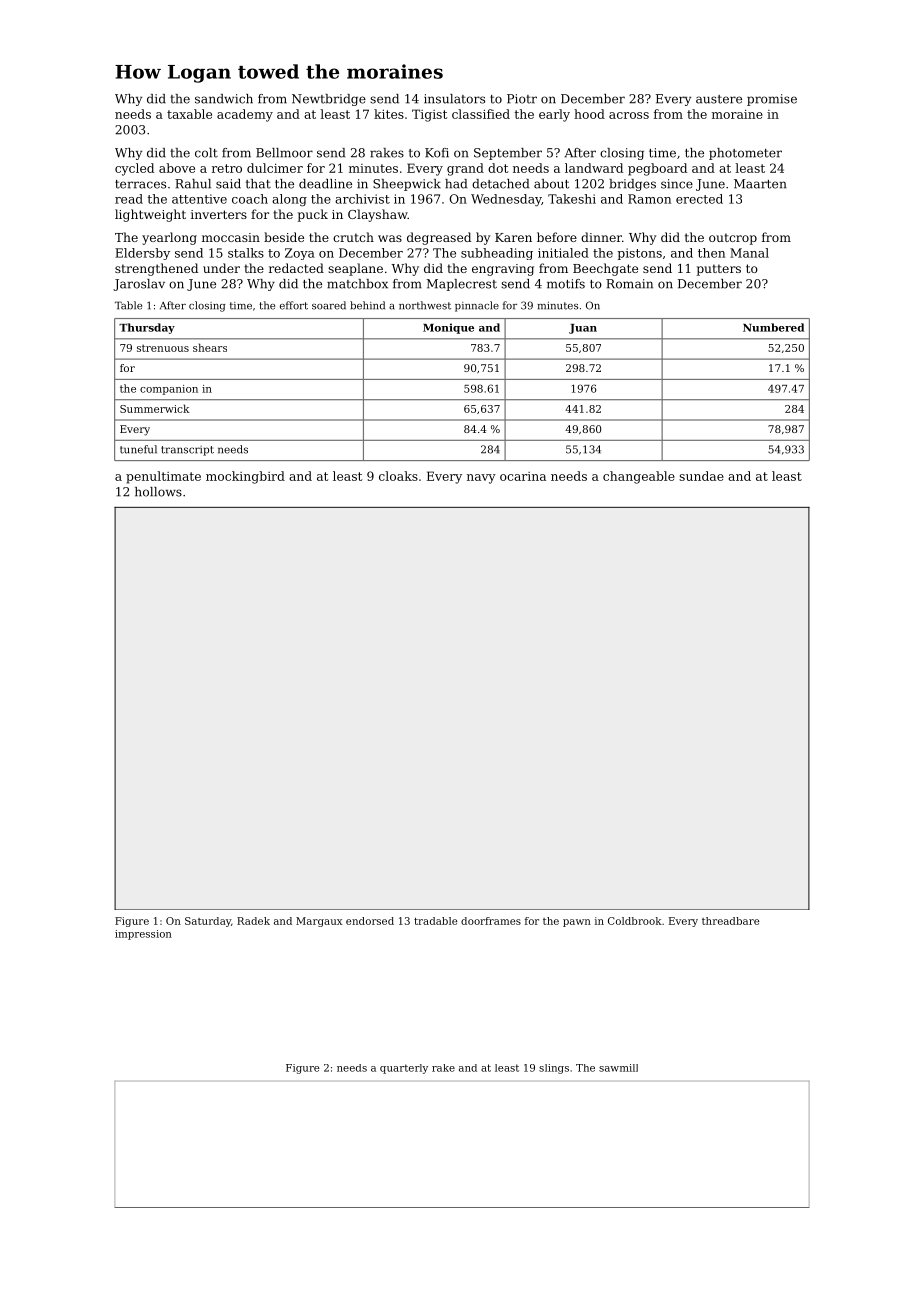 The image size is (924, 1308). What do you see at coordinates (253, 921) in the screenshot?
I see `Radek` at bounding box center [253, 921].
